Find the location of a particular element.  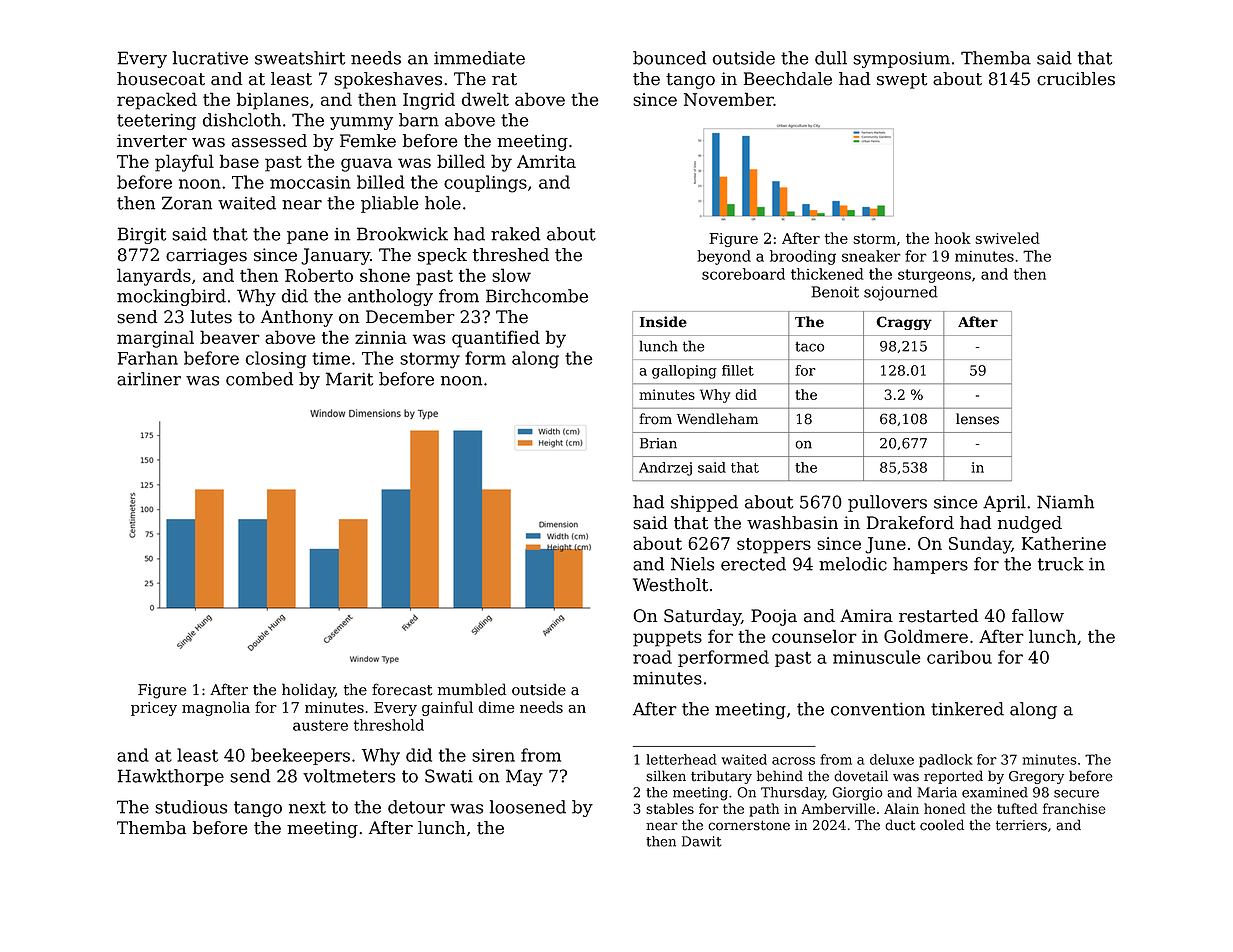

Craggy is located at coordinates (904, 323).
